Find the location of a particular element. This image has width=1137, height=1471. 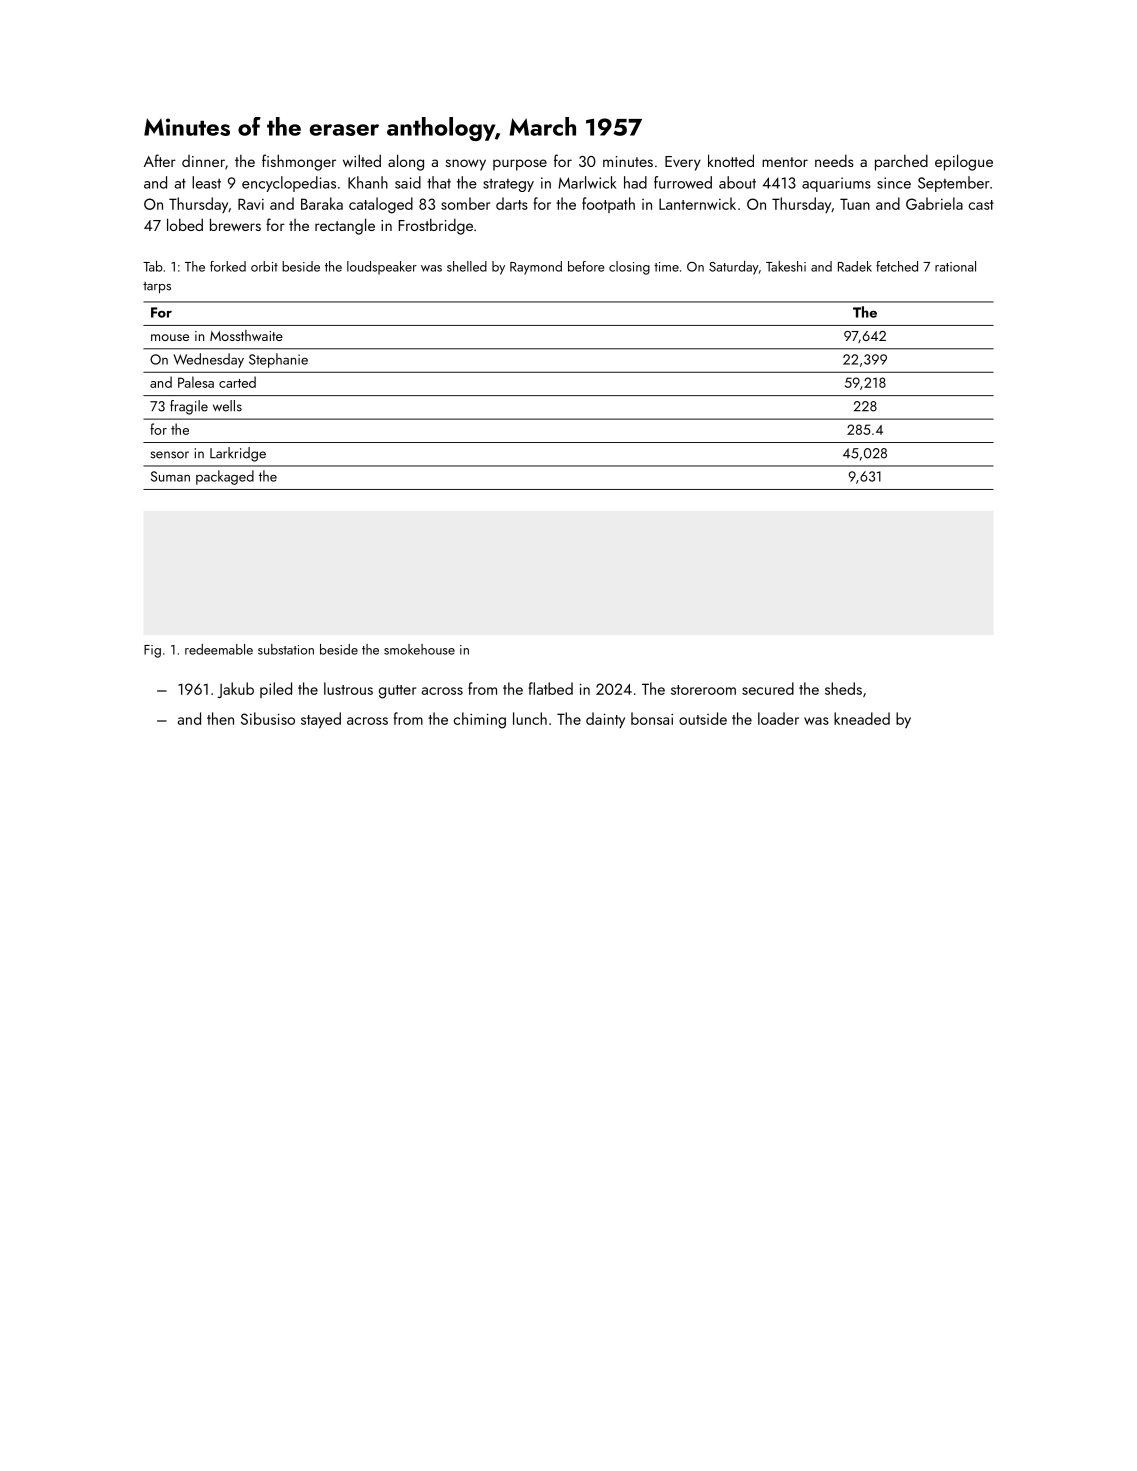

Raymond is located at coordinates (536, 268).
